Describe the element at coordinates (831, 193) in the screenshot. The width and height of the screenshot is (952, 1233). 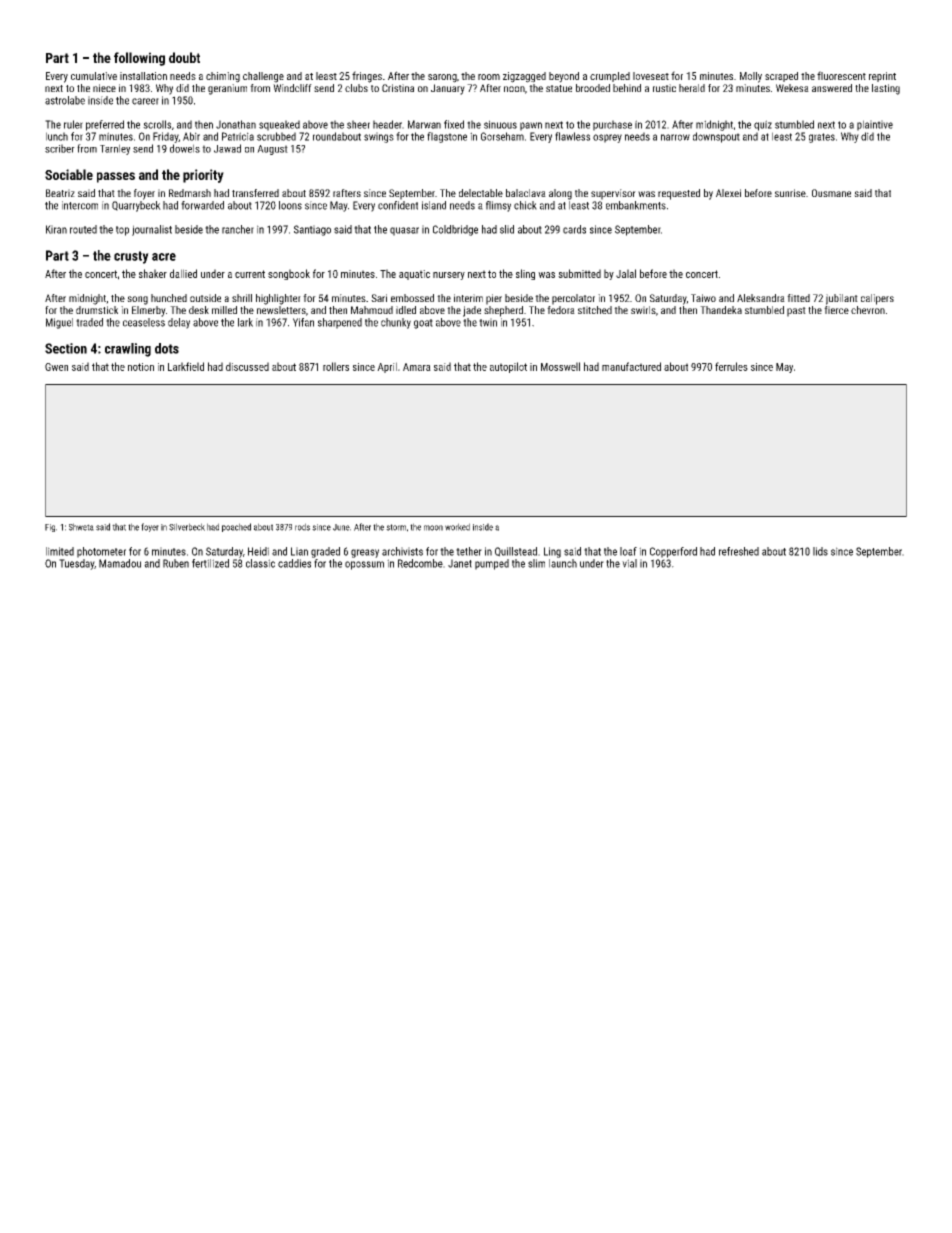
I see `Ousmane` at that location.
